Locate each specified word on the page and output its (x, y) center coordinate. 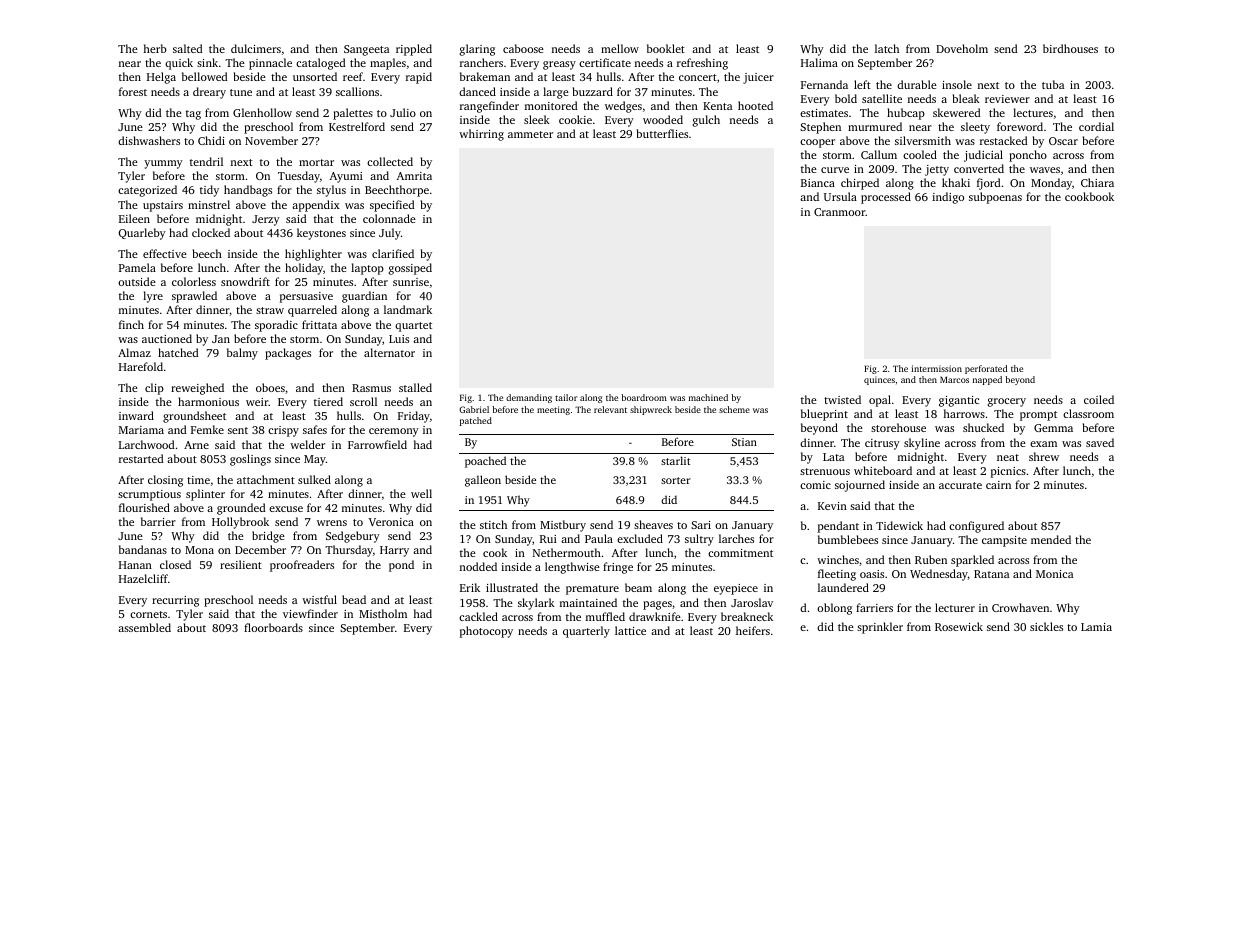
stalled (415, 387)
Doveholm (962, 48)
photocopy (486, 632)
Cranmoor (840, 212)
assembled (144, 627)
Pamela (137, 267)
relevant (610, 409)
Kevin (832, 506)
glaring (477, 50)
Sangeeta (366, 50)
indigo (948, 198)
